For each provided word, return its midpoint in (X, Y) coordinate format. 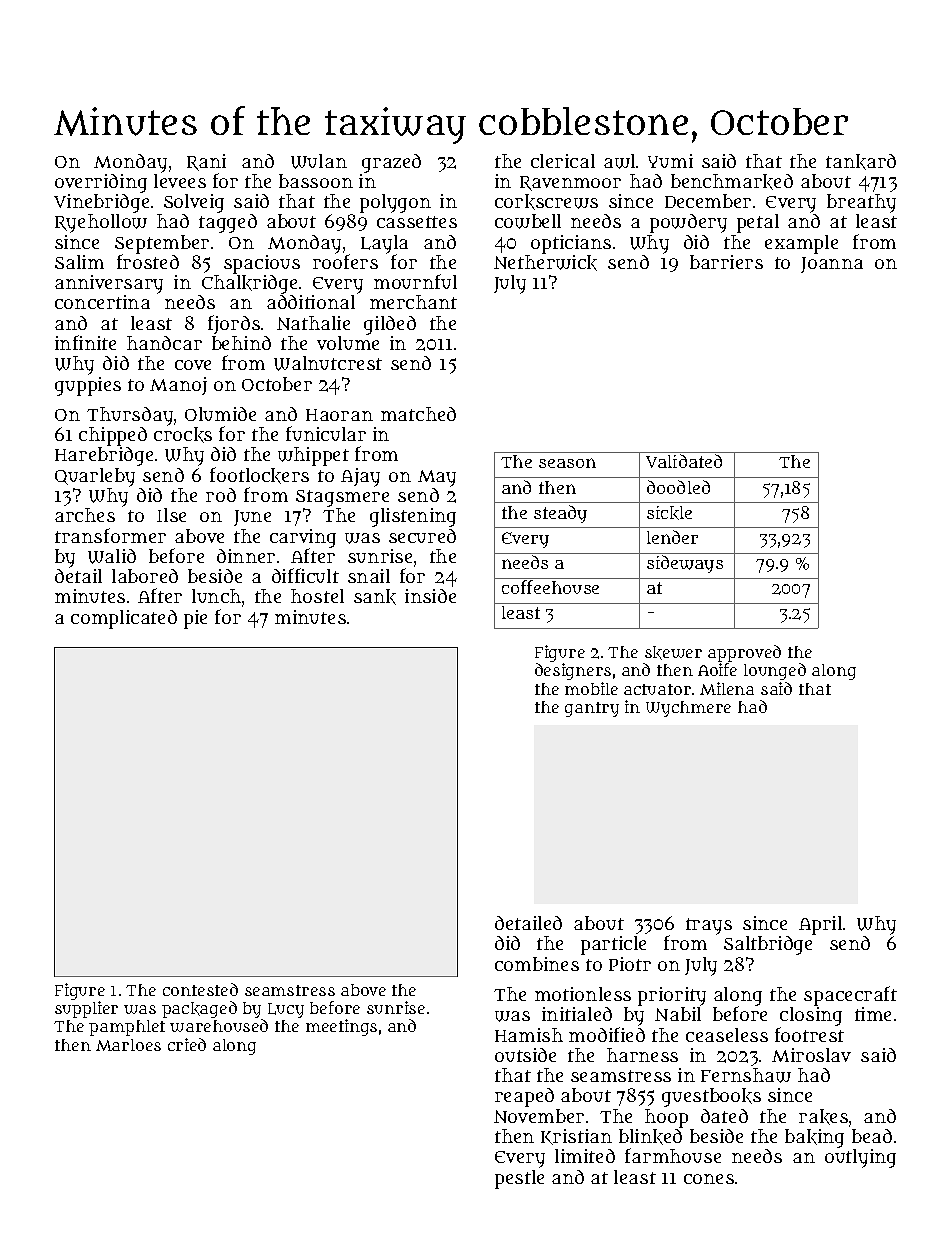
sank (375, 597)
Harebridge (104, 456)
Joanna (832, 265)
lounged (775, 671)
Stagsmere (342, 498)
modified (607, 1034)
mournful (415, 281)
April (820, 925)
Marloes (128, 1045)
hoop (666, 1118)
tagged (228, 223)
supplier (86, 1009)
